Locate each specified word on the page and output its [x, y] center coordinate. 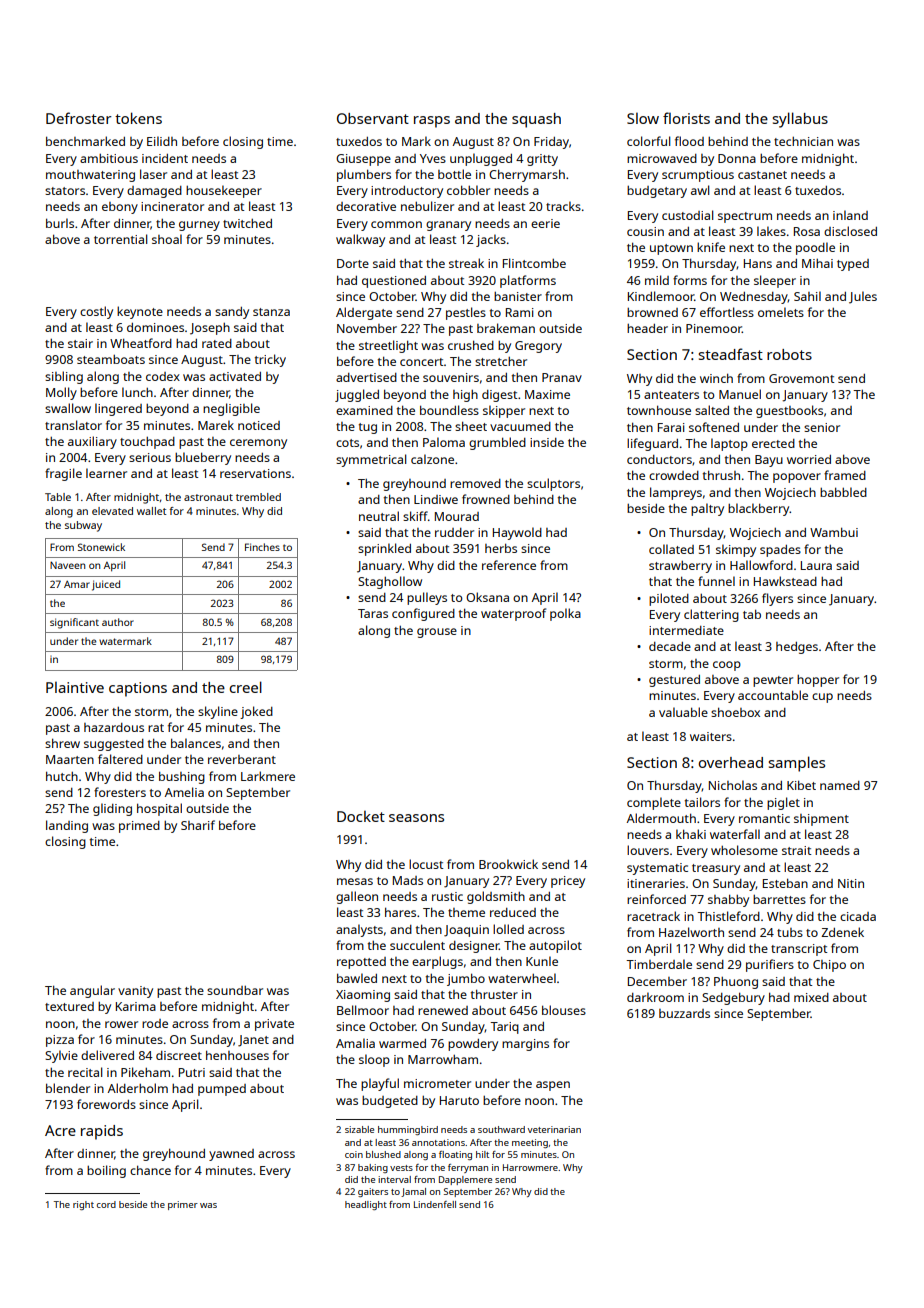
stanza [271, 312]
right [83, 1205]
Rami [520, 312]
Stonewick [101, 547]
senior [822, 427]
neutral [379, 516]
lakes [771, 231]
